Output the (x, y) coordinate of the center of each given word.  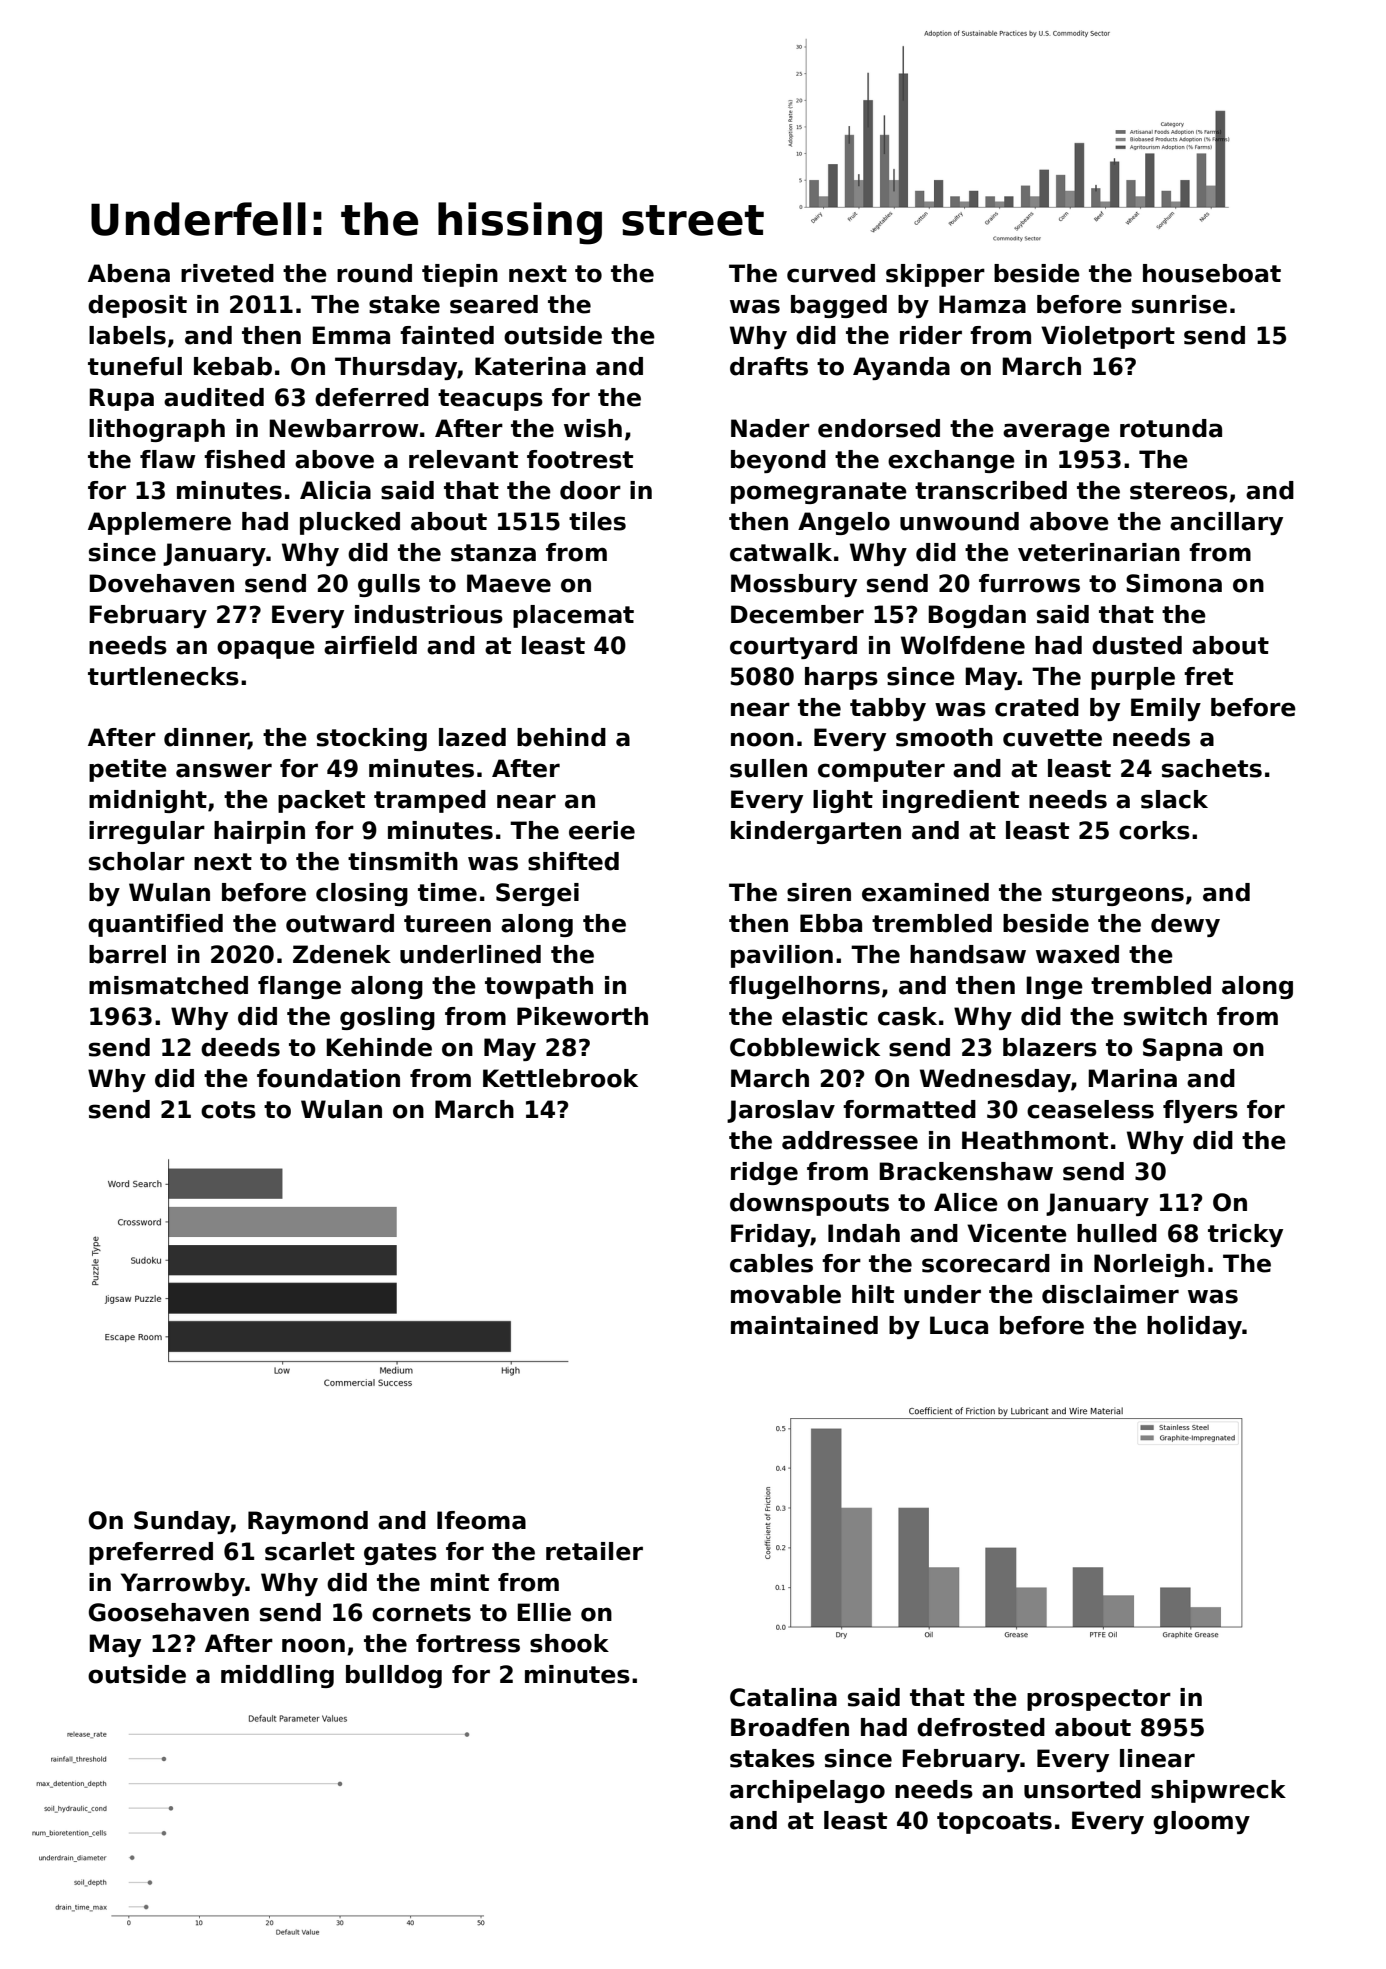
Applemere (159, 523)
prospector (1099, 1700)
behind (561, 737)
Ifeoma (481, 1520)
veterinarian (1099, 552)
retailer (594, 1551)
